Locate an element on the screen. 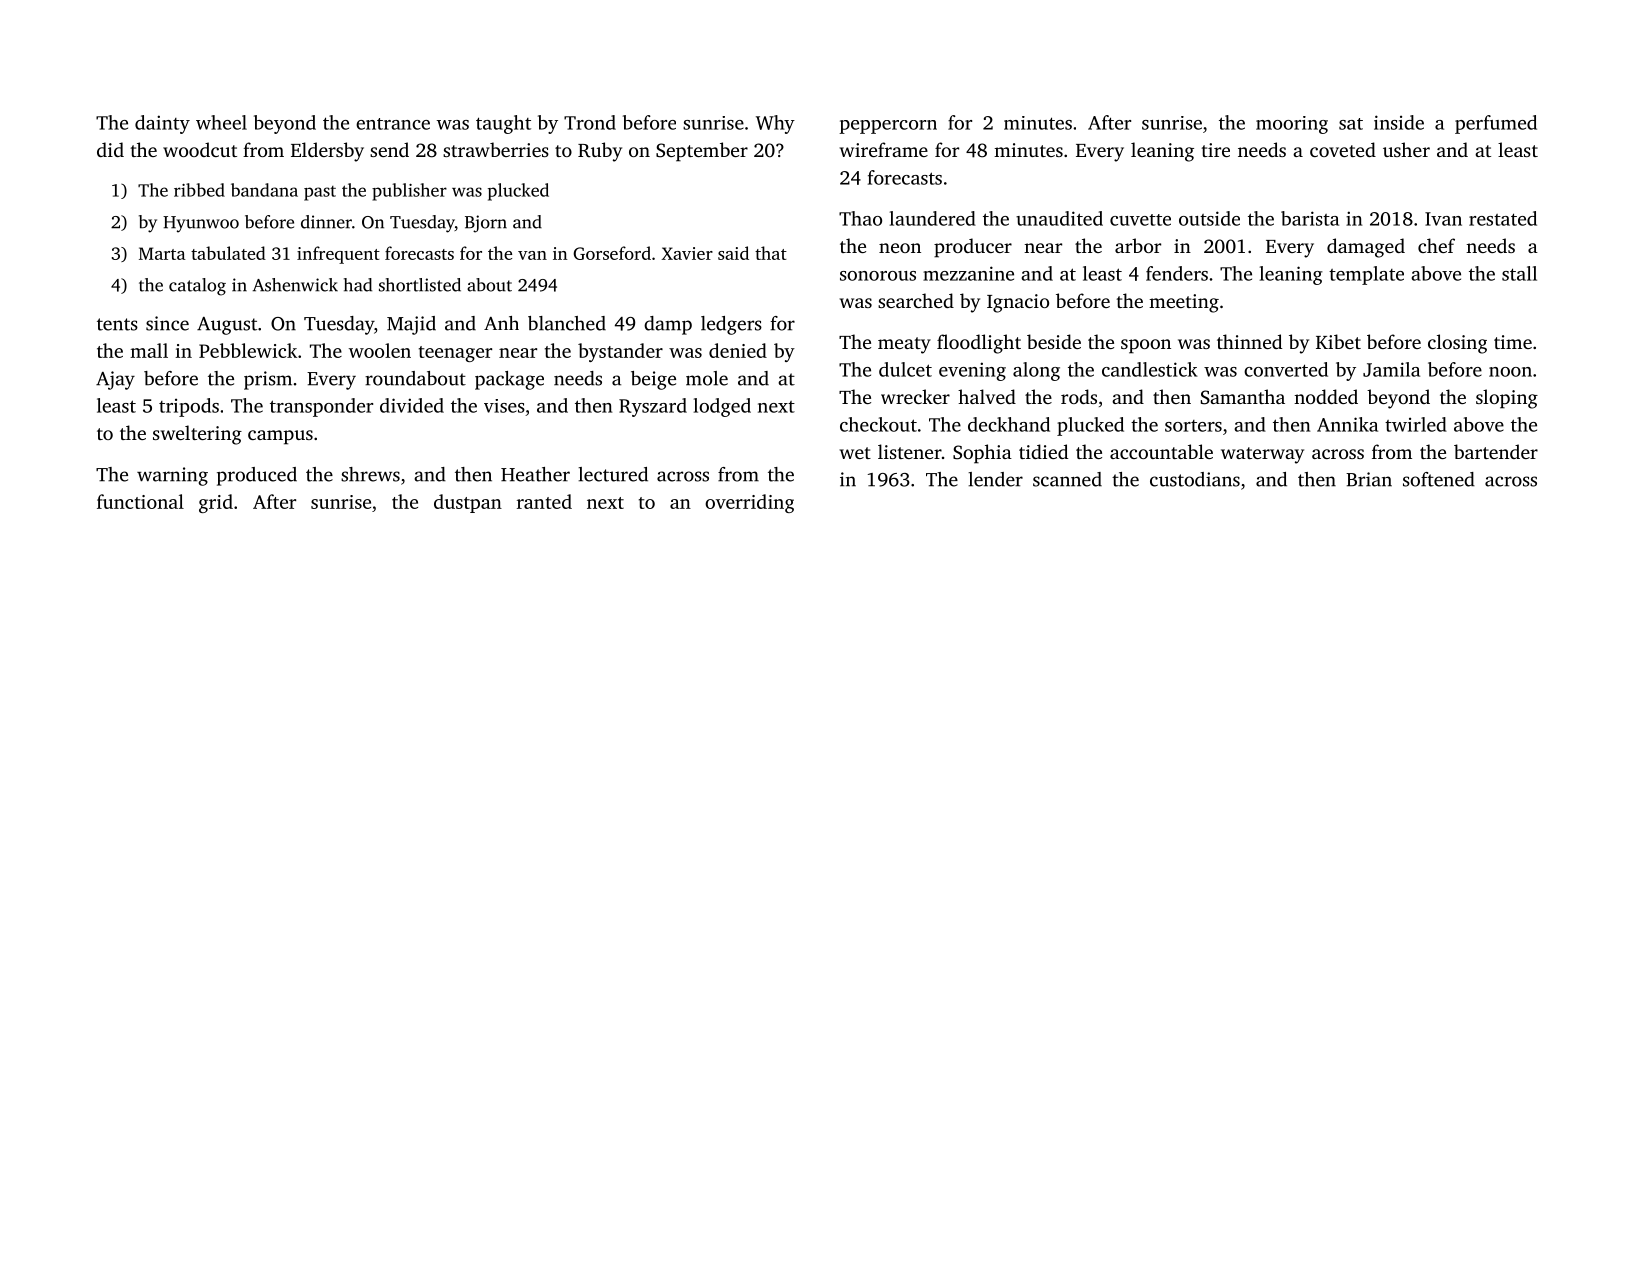 The width and height of the screenshot is (1634, 1263). strawberries is located at coordinates (496, 149).
